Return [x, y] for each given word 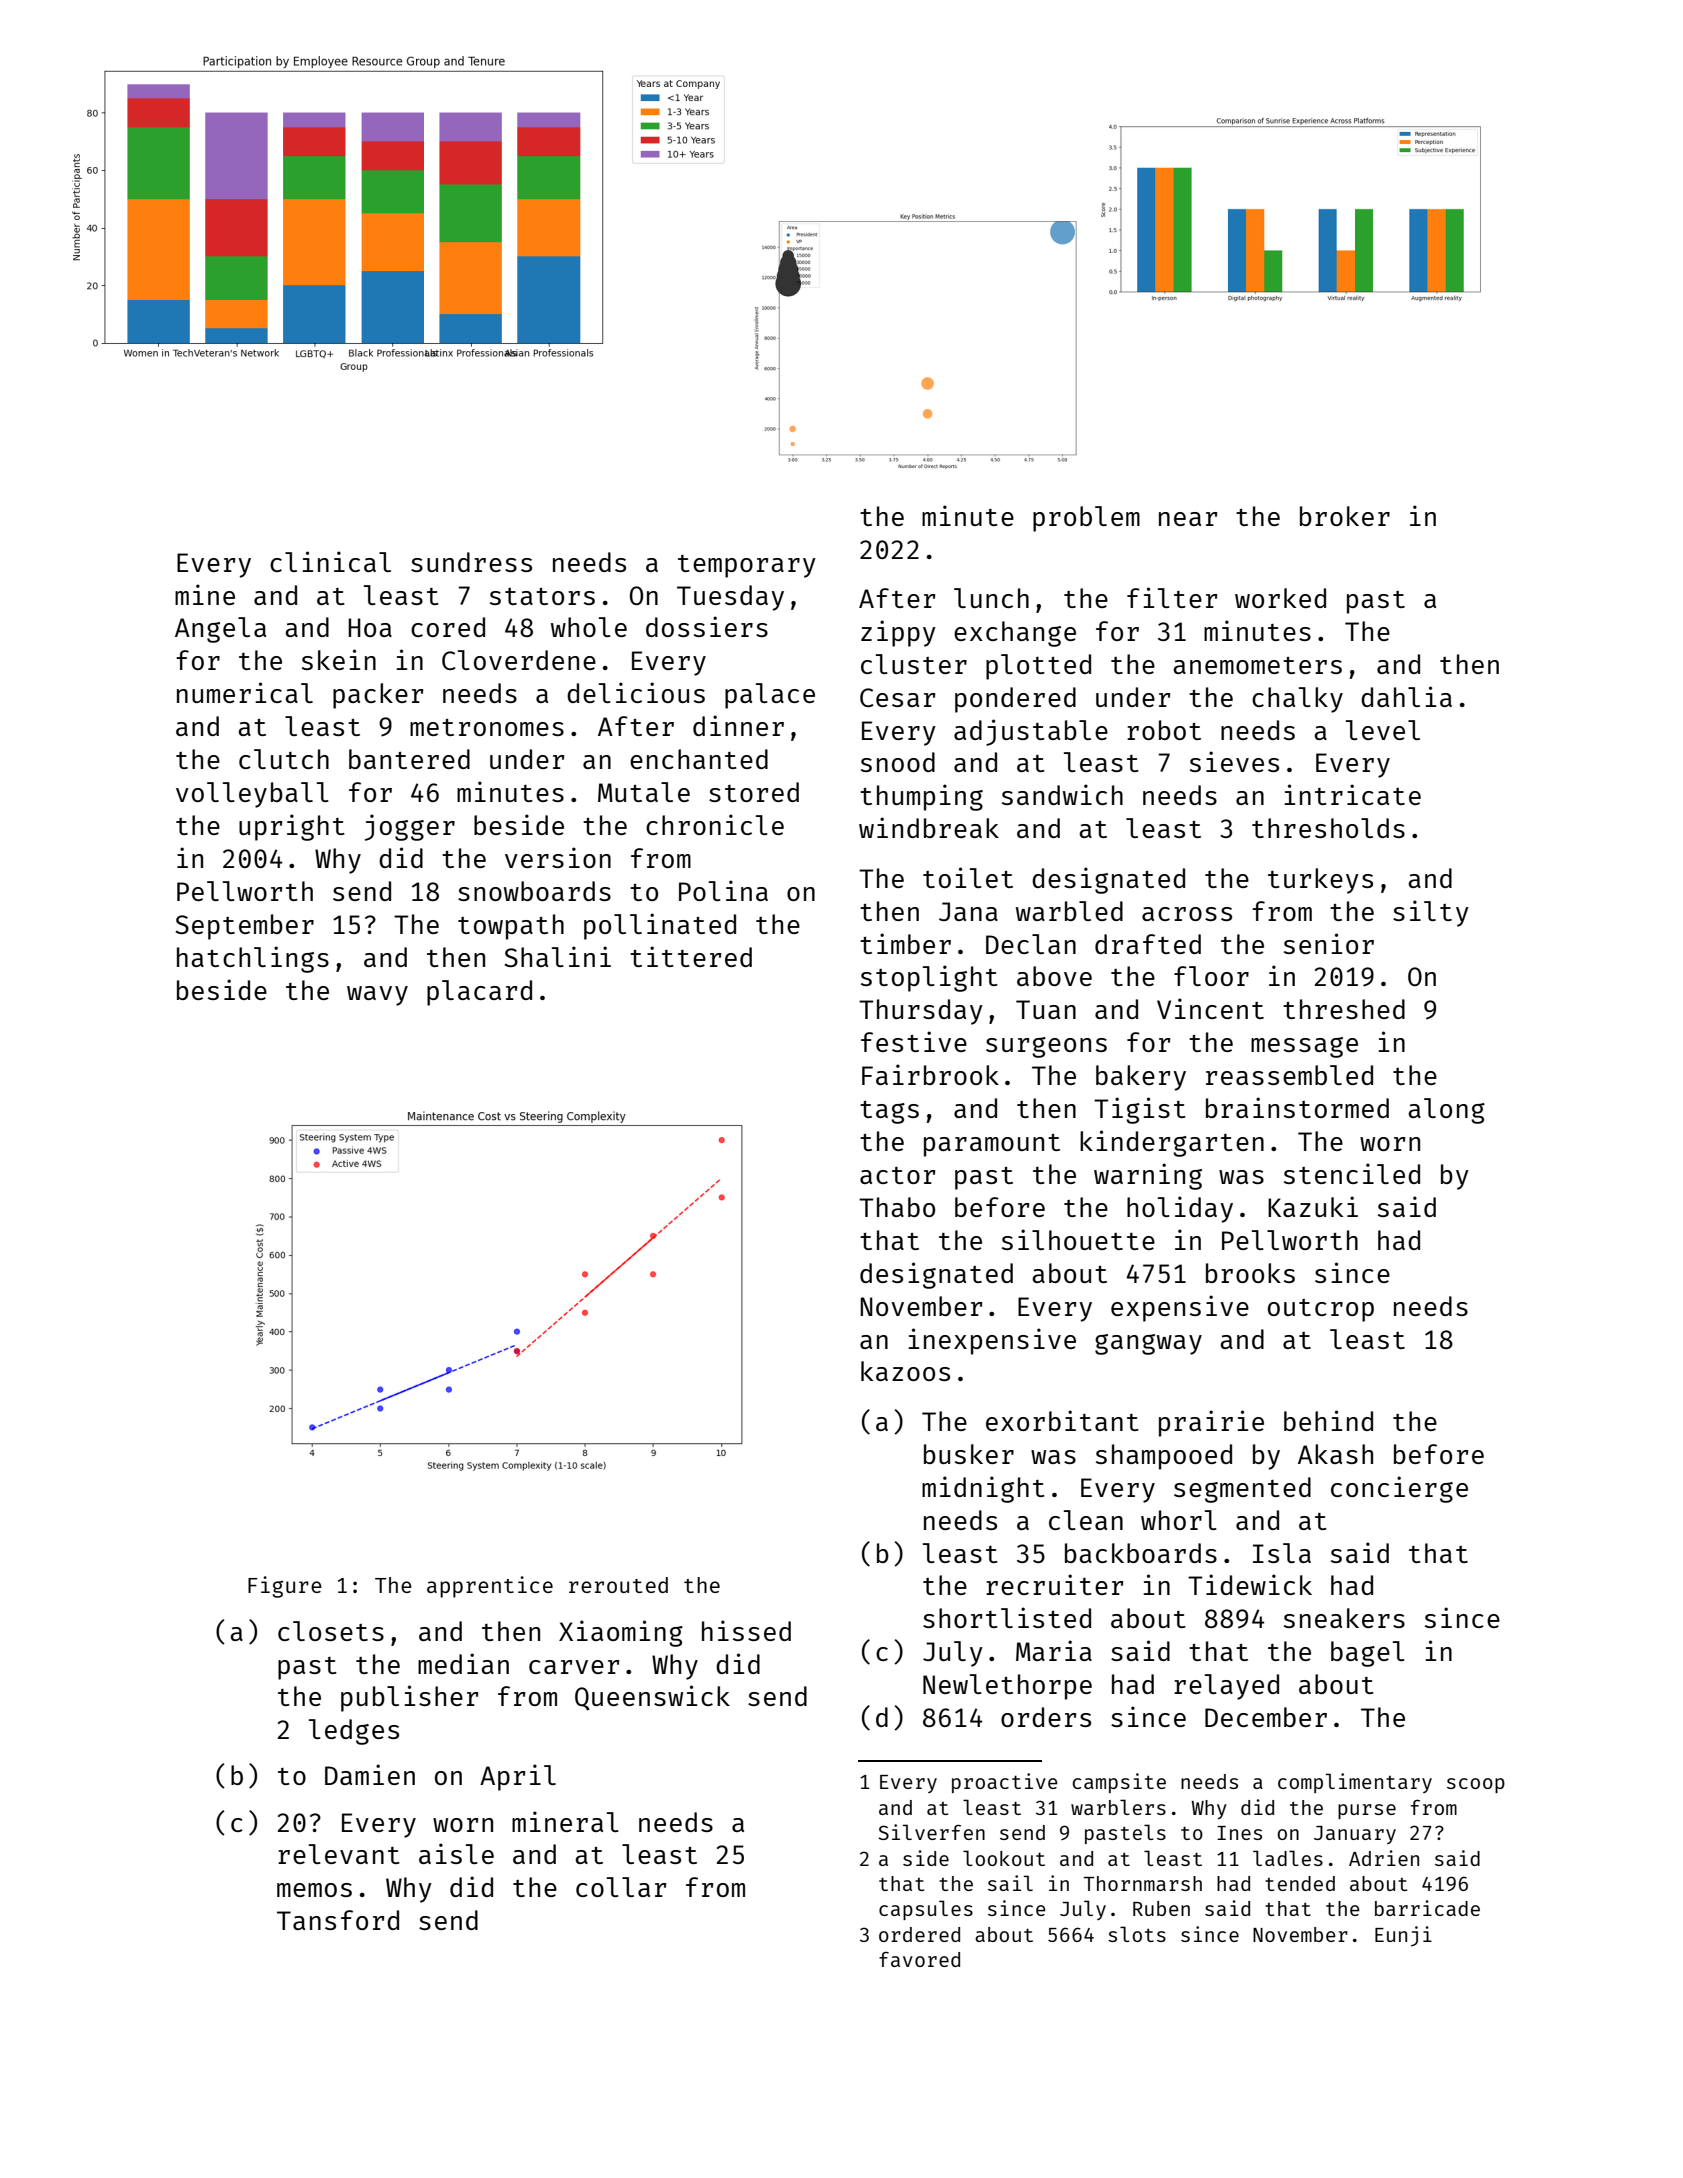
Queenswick [652, 1698]
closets [331, 1631]
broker [1345, 516]
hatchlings [253, 959]
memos [314, 1890]
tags [889, 1112]
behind [1328, 1420]
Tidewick [1250, 1584]
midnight [983, 1489]
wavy [377, 996]
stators [542, 596]
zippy [898, 633]
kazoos [905, 1371]
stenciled [1352, 1173]
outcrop [1321, 1310]
